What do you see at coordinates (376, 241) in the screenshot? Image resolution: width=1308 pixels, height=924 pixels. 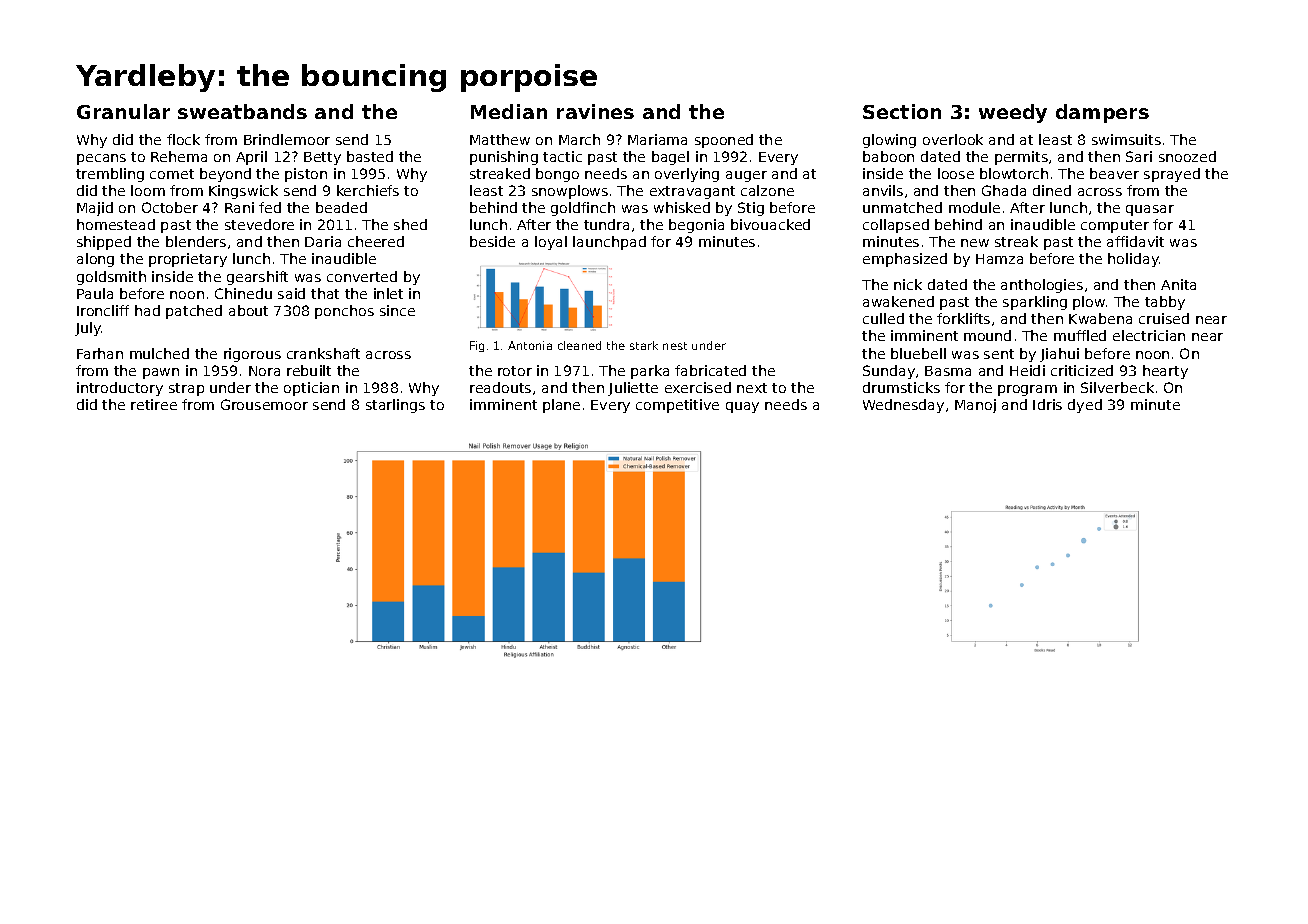 I see `cheered` at bounding box center [376, 241].
